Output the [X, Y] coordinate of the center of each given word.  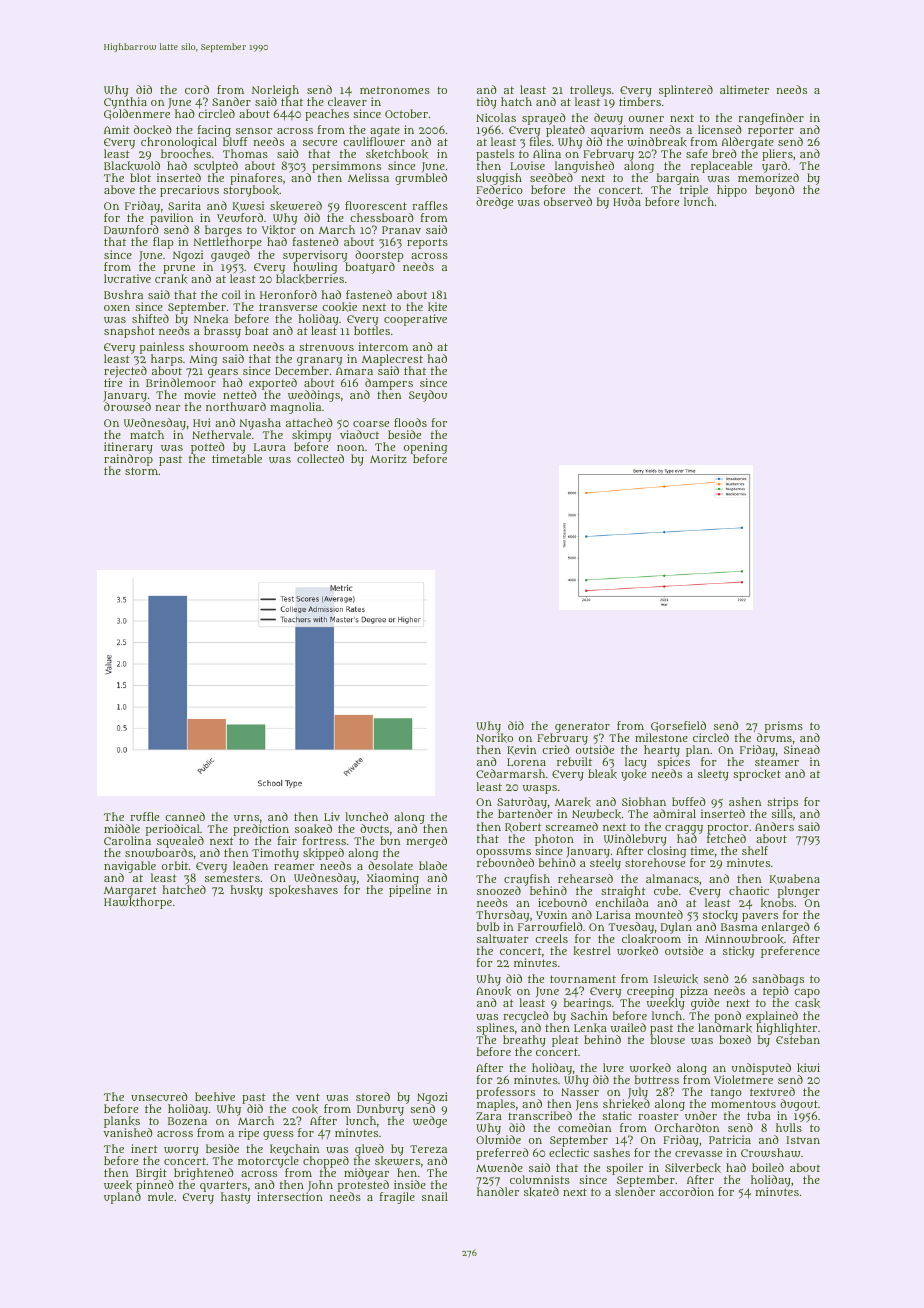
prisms [784, 727]
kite [437, 307]
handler [498, 1192]
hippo [732, 191]
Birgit [151, 1174]
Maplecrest [392, 360]
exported [273, 384]
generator [582, 728]
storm [141, 471]
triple [695, 192]
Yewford [240, 217]
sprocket [757, 775]
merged [426, 842]
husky [247, 891]
